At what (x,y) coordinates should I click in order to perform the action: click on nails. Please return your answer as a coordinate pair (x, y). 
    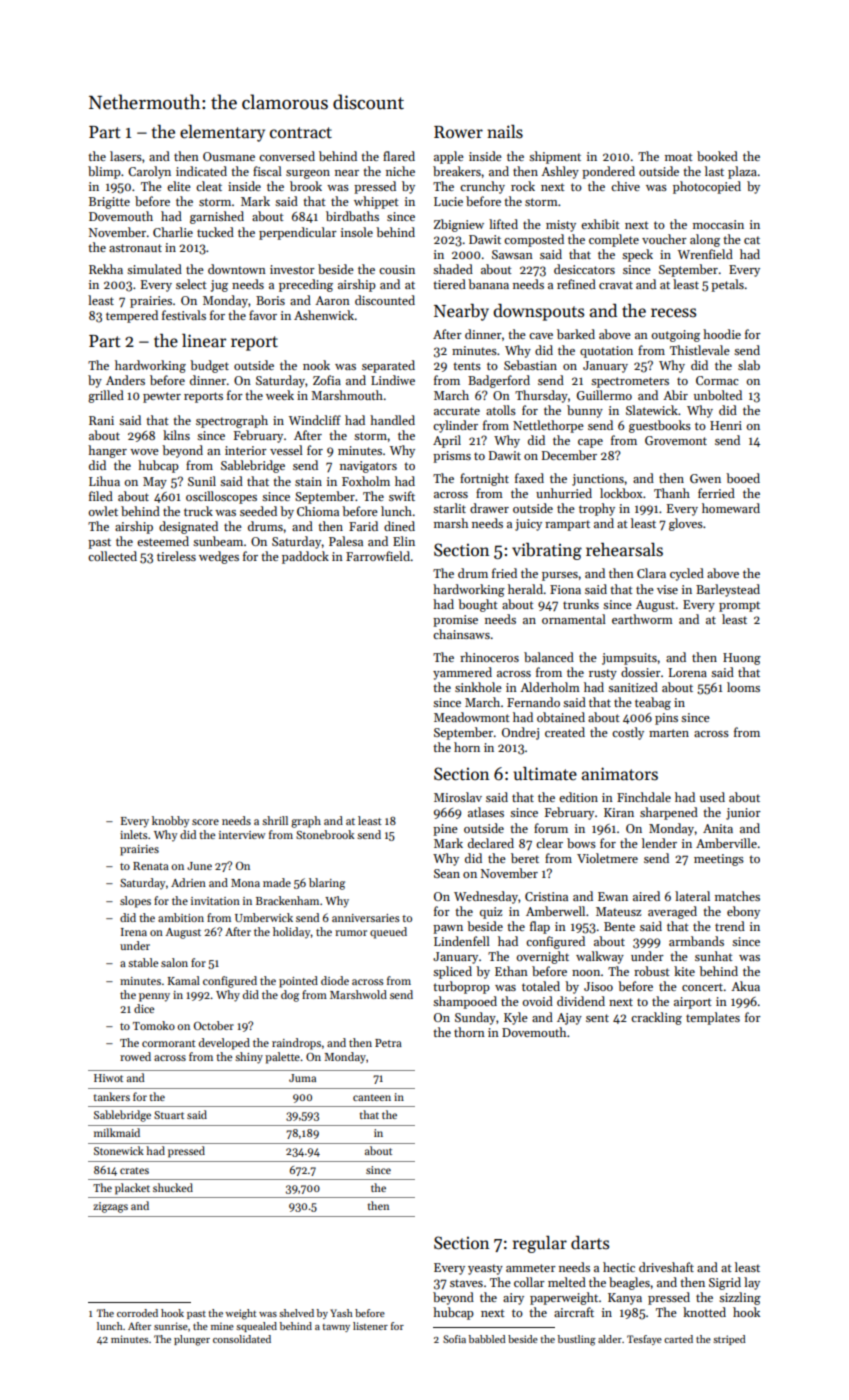
    Looking at the image, I should click on (505, 132).
